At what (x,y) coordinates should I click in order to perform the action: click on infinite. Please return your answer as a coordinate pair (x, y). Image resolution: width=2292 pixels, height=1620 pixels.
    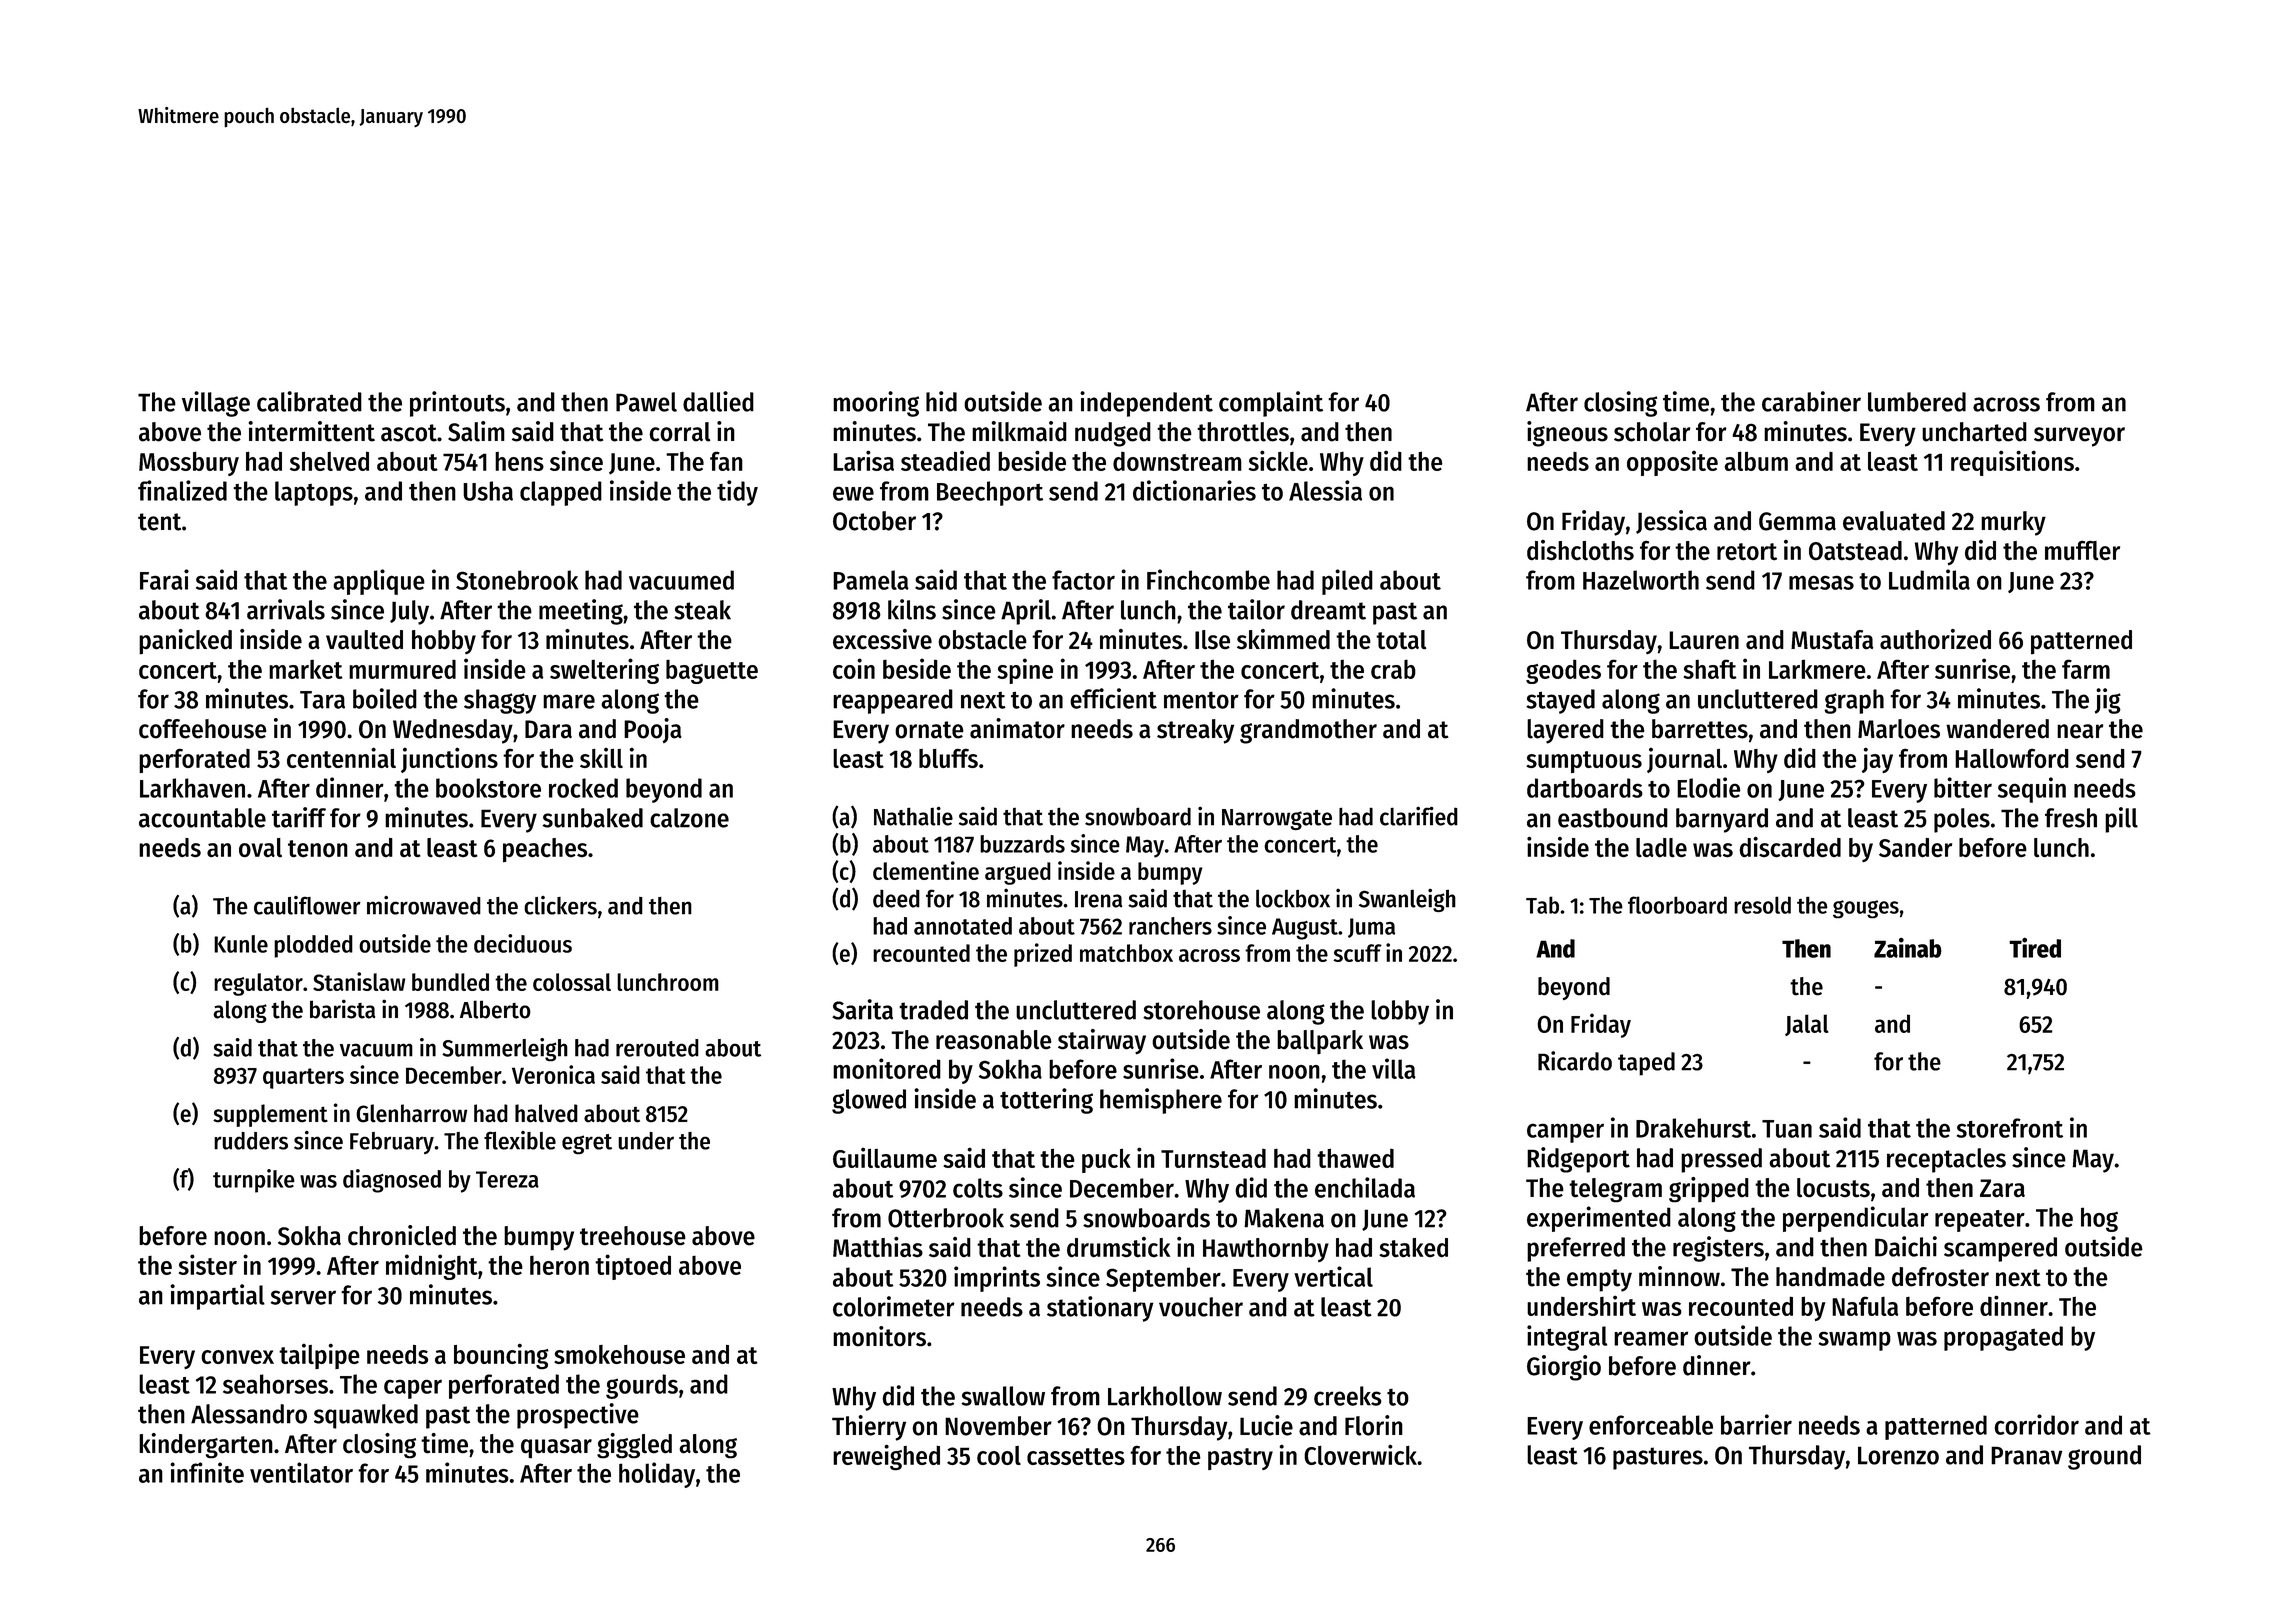
    Looking at the image, I should click on (207, 1472).
